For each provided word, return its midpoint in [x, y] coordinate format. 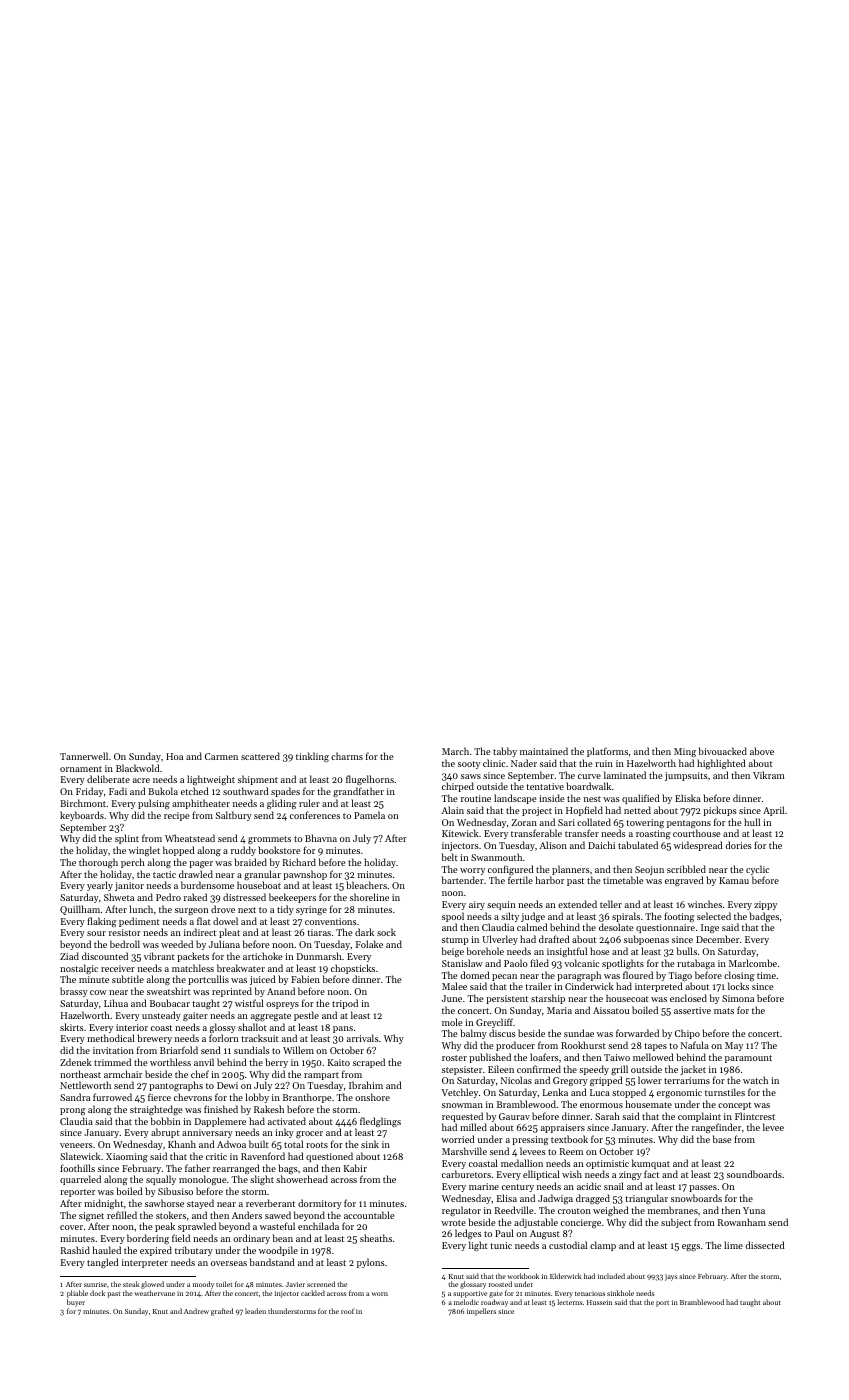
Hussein [599, 1302]
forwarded [637, 1033]
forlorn [223, 1038]
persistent [507, 999]
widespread [698, 846]
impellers [481, 1312]
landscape [515, 799]
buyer [76, 1303]
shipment [258, 780]
